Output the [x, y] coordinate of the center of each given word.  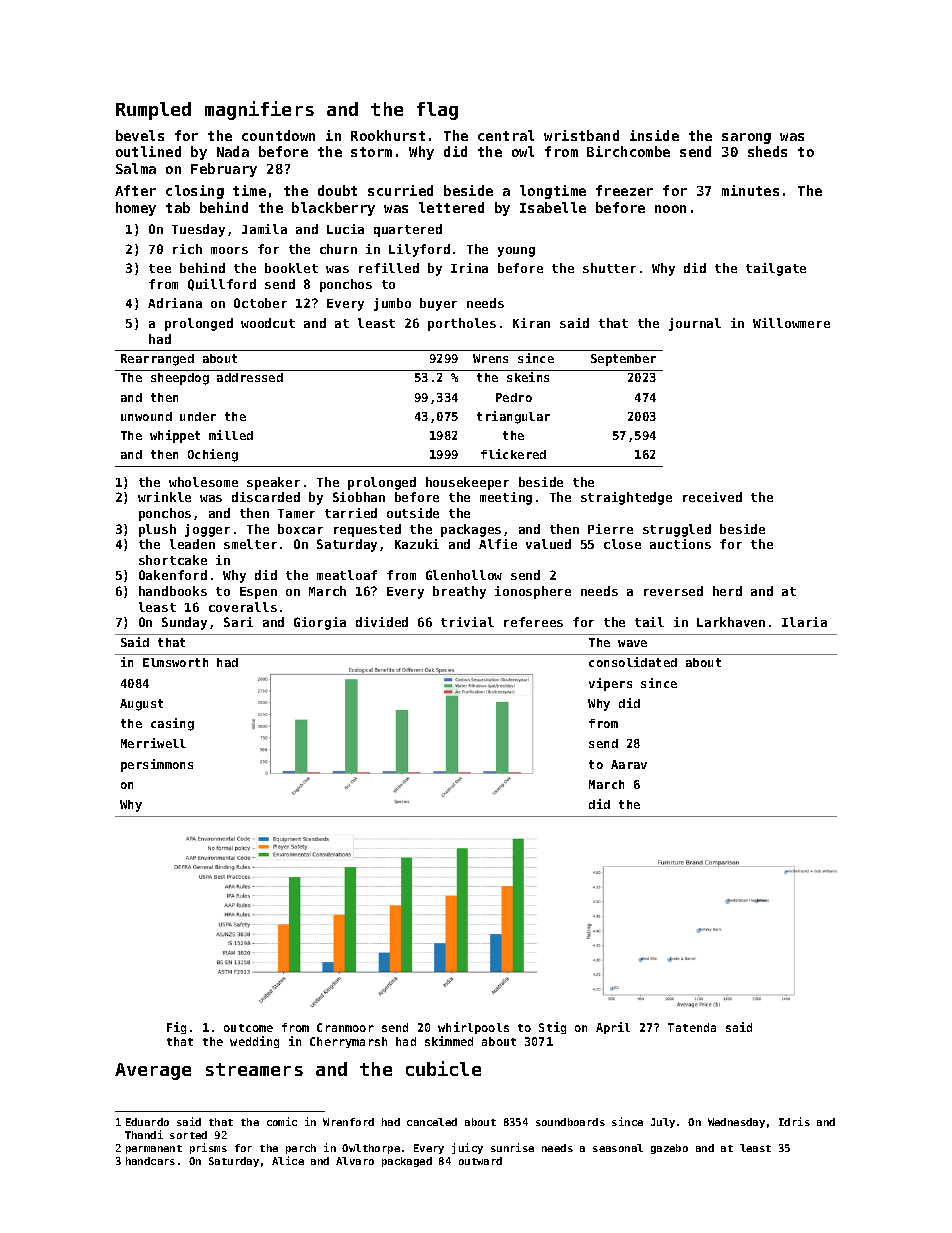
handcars [150, 1161]
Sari [238, 622]
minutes [750, 190]
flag [437, 111]
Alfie [498, 544]
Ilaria [804, 622]
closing [195, 192]
